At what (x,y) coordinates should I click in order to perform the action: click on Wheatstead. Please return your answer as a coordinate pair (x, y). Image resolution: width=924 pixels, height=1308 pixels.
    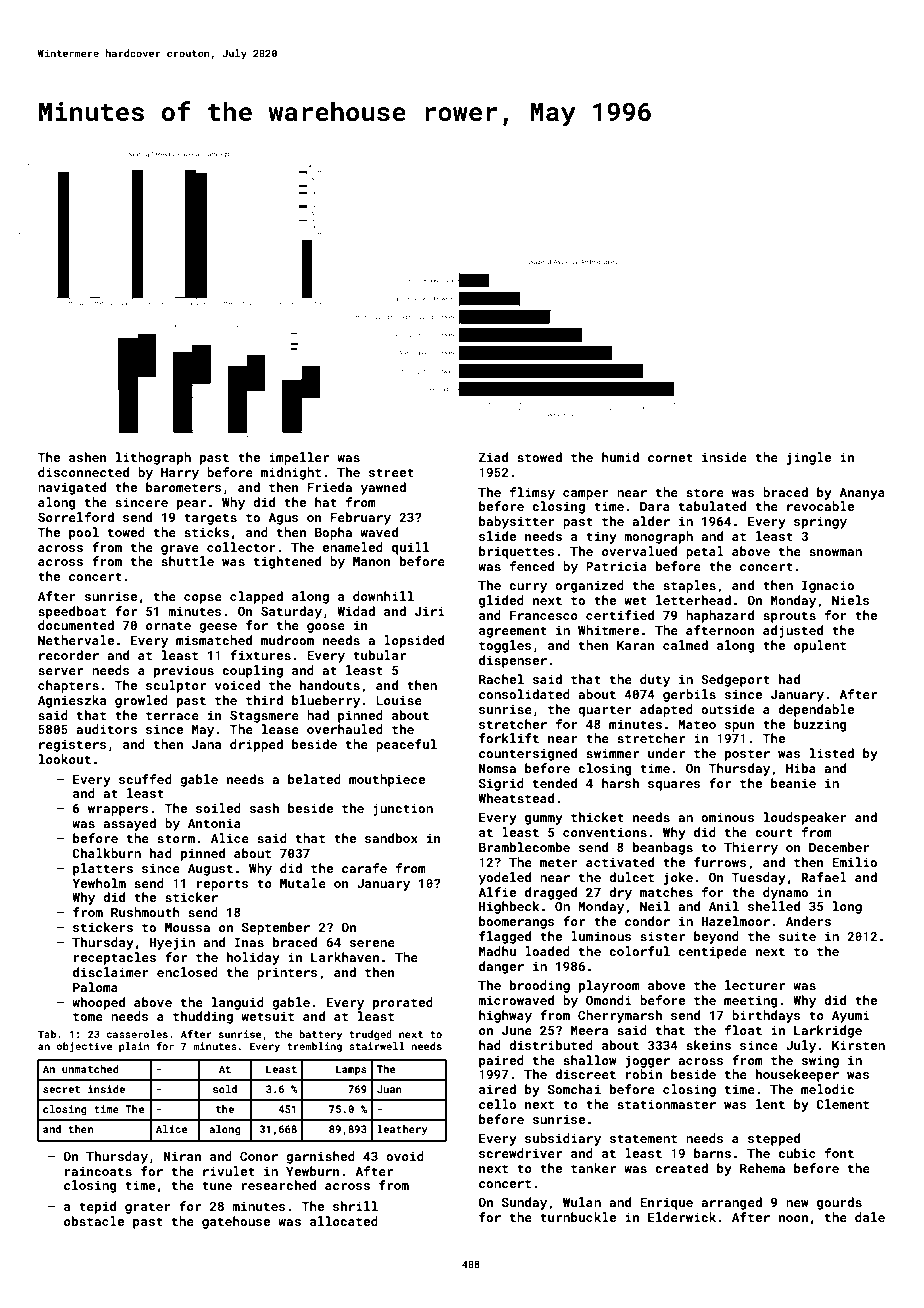
    Looking at the image, I should click on (516, 798).
